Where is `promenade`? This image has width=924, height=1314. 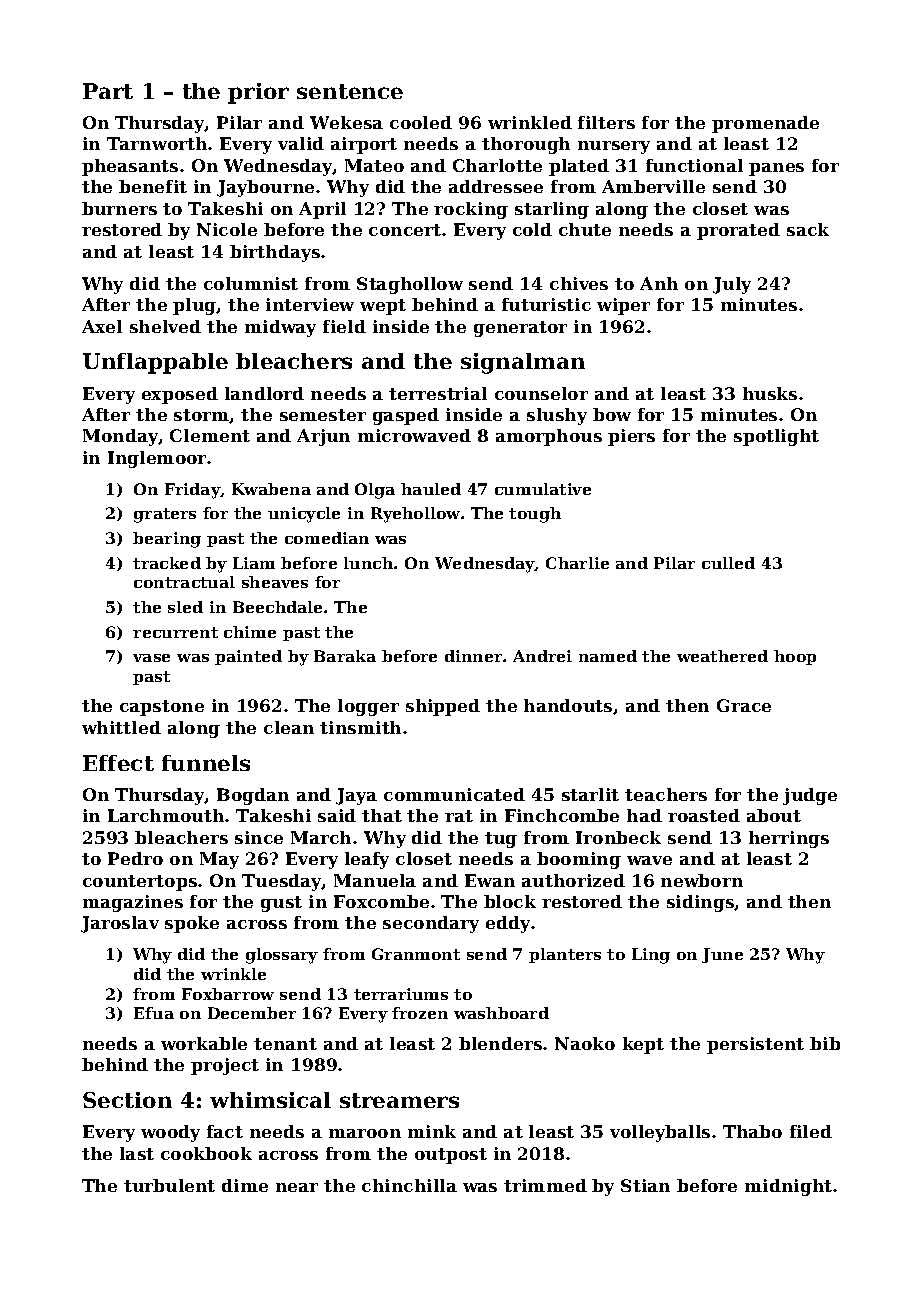 promenade is located at coordinates (765, 124).
